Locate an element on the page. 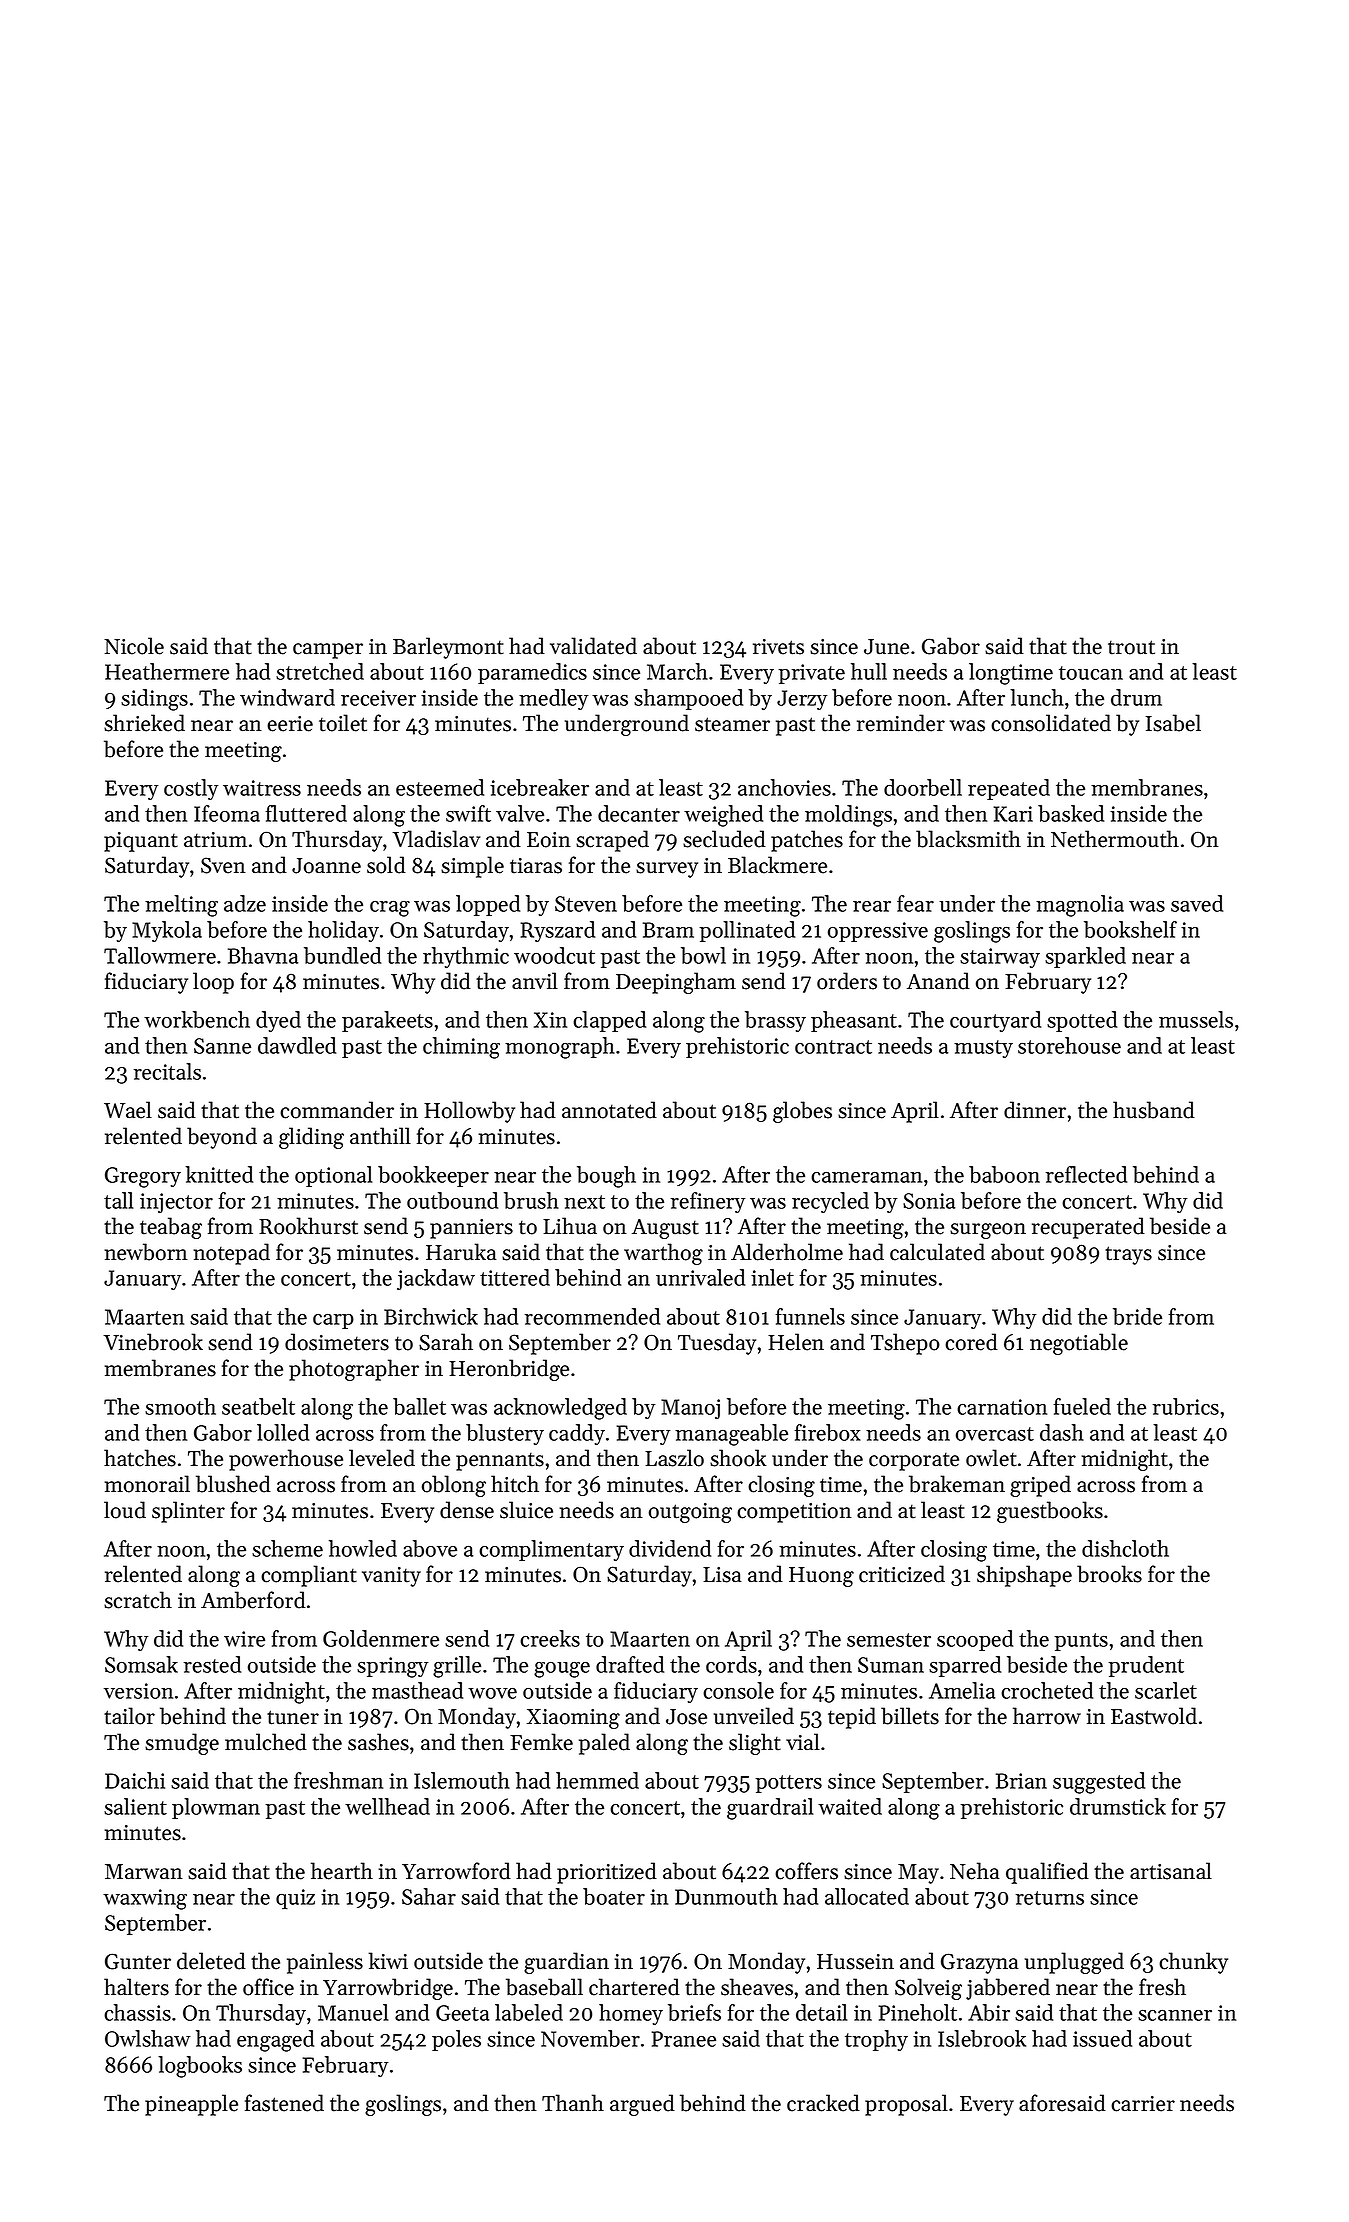 This document has width=1349, height=2222. Yarrowford is located at coordinates (456, 1871).
